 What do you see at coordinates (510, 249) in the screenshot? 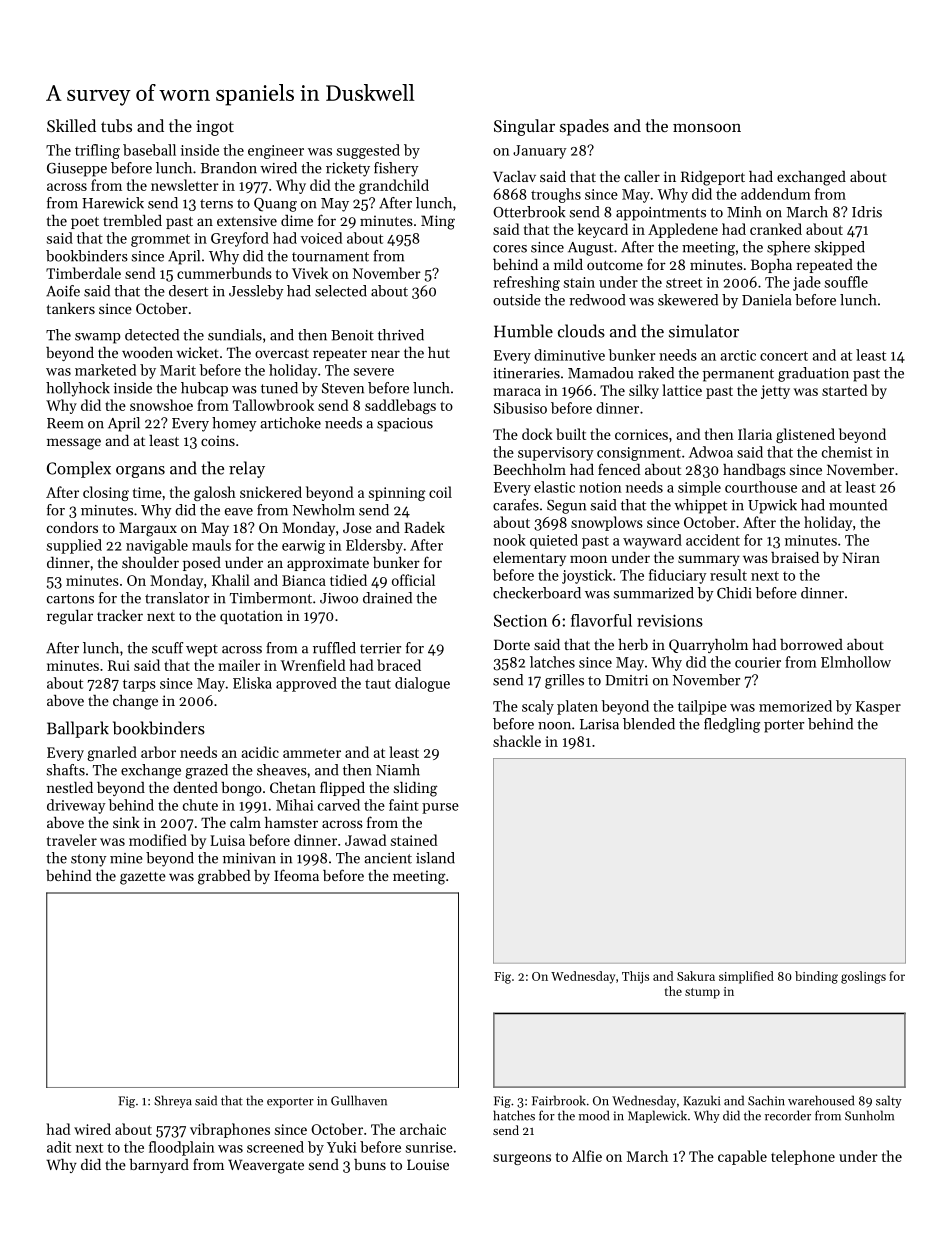
I see `cores` at bounding box center [510, 249].
